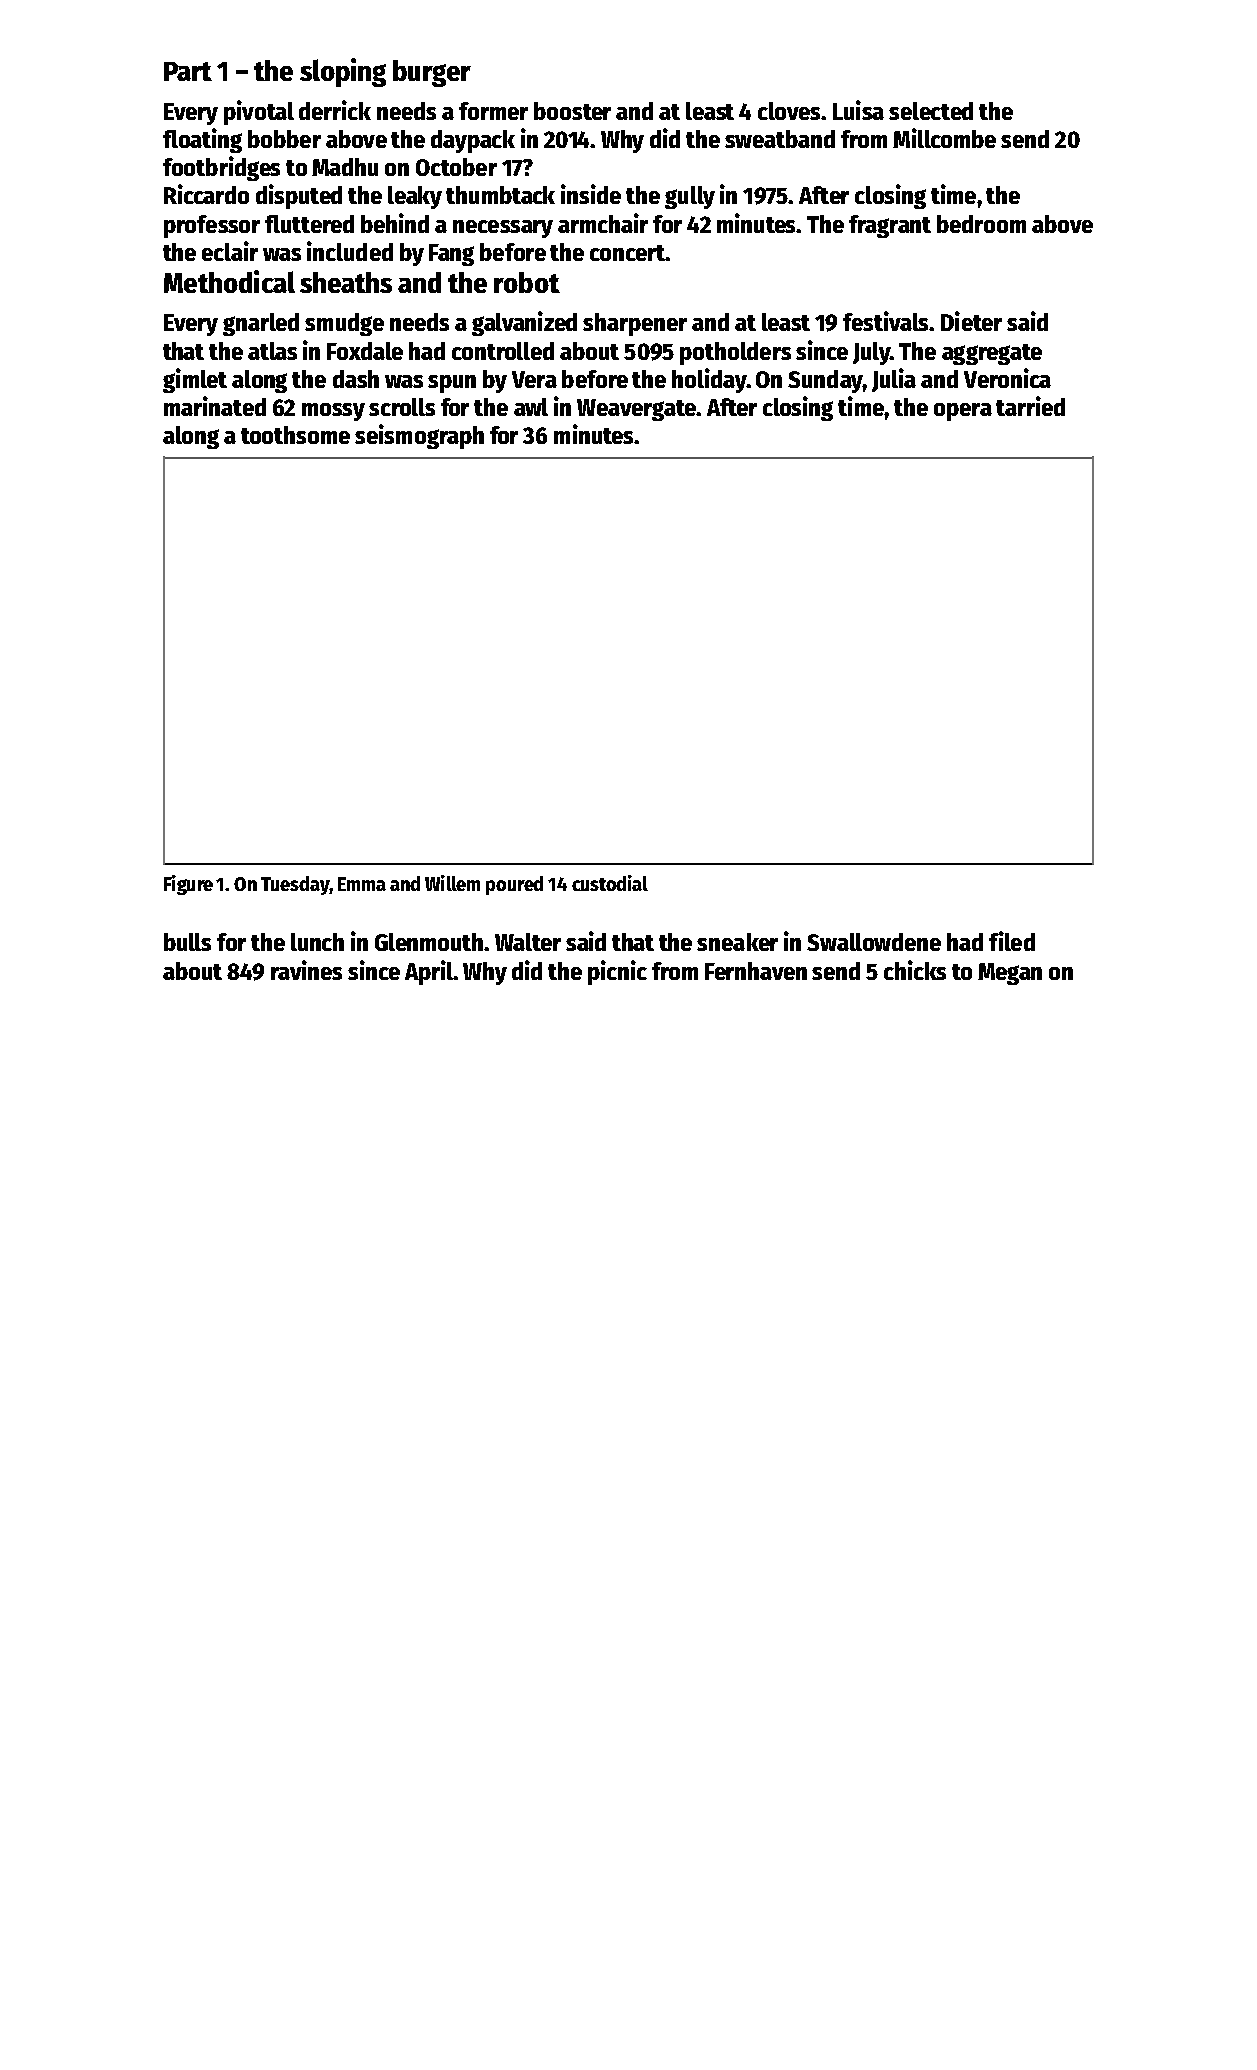 This image has height=2070, width=1257. I want to click on Emma, so click(362, 884).
